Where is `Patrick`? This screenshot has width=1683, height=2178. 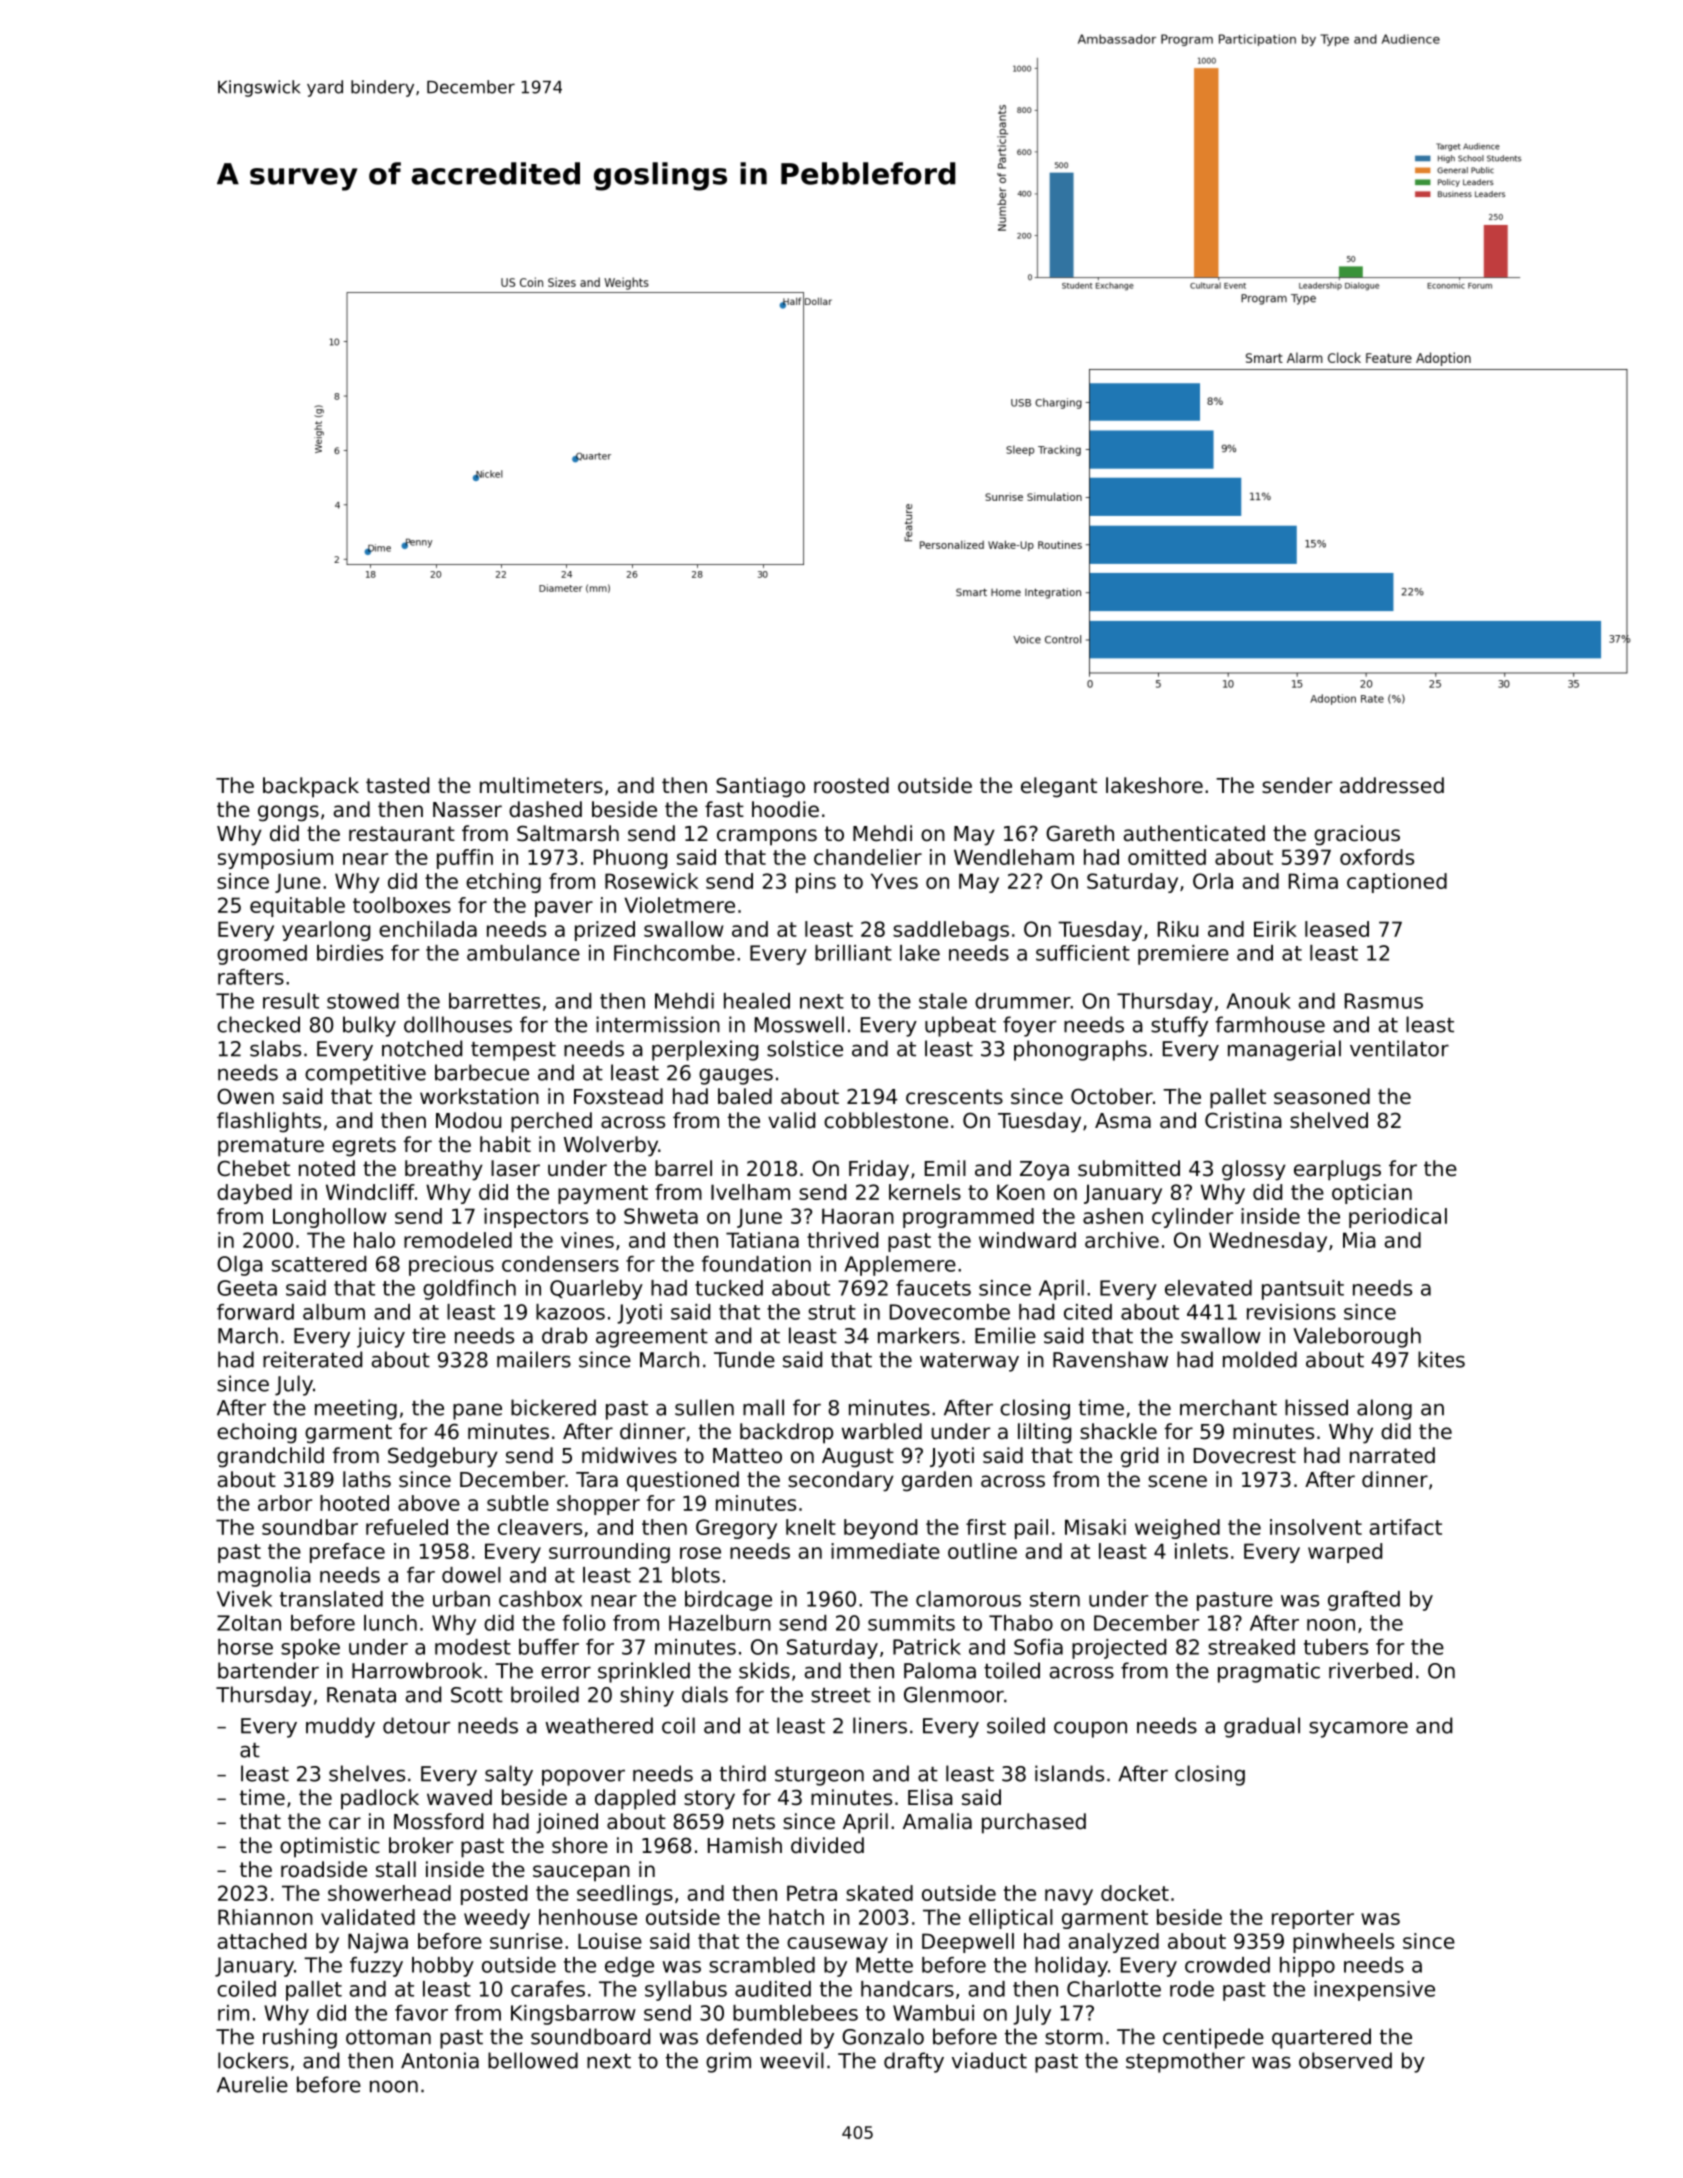 Patrick is located at coordinates (927, 1647).
